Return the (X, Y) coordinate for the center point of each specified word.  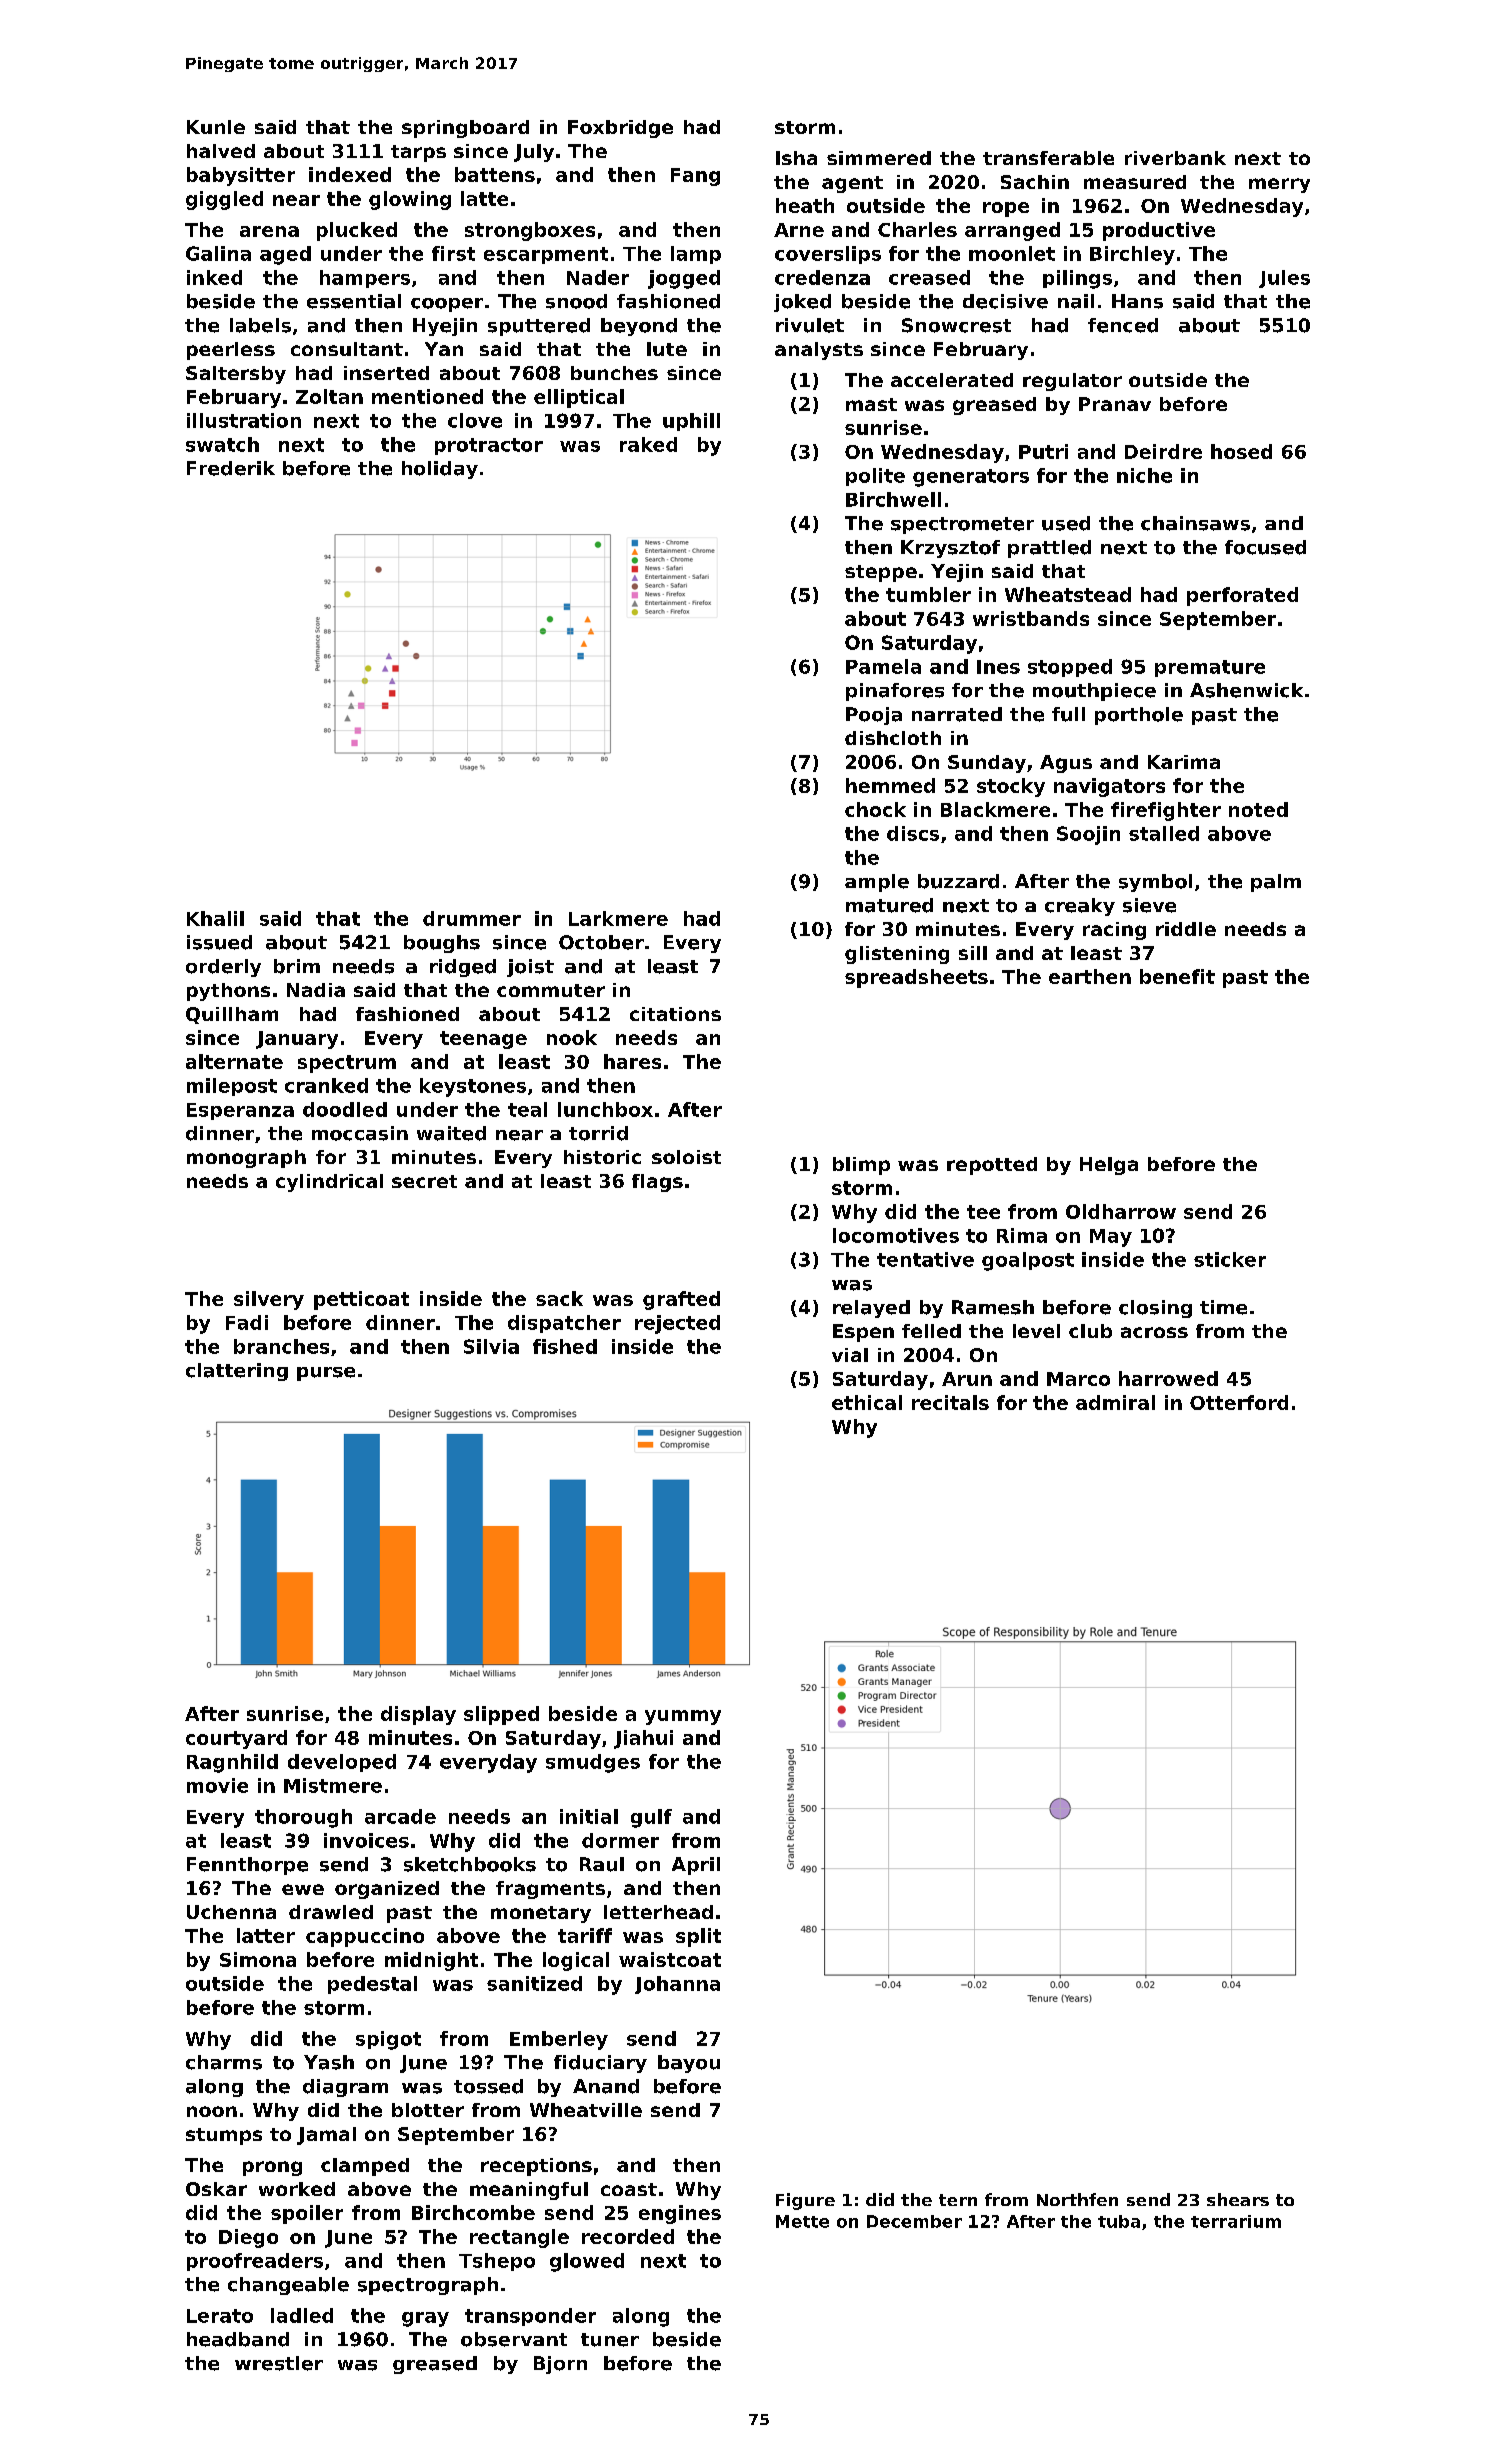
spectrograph (428, 2286)
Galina (218, 253)
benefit (1177, 976)
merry (1279, 185)
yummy (683, 1717)
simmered (879, 158)
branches (281, 1346)
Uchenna (231, 1912)
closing (1155, 1309)
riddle (1186, 929)
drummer (472, 918)
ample (877, 883)
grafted (681, 1300)
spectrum (347, 1064)
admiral (1115, 1402)
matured (889, 905)
